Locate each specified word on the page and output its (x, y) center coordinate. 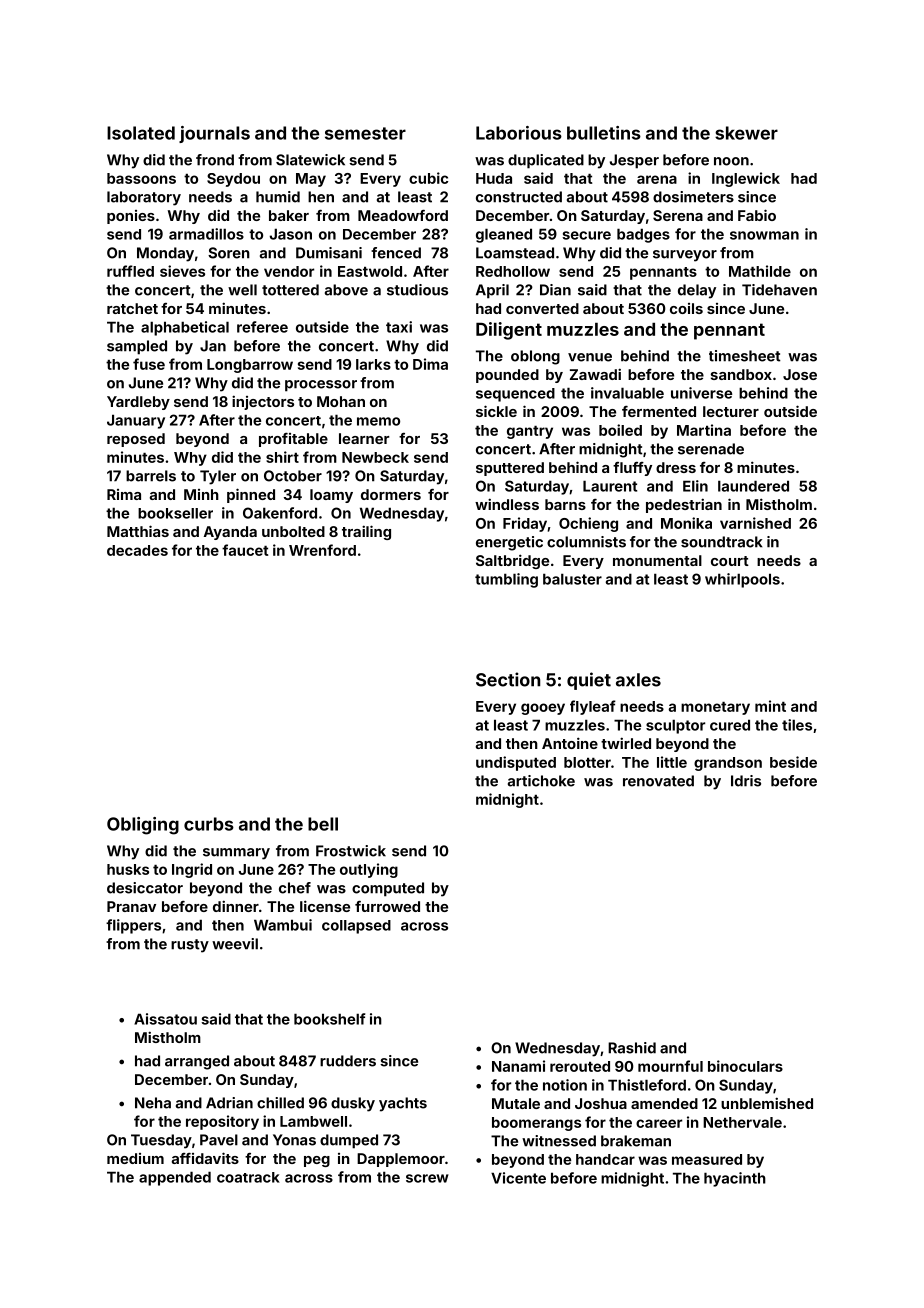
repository (222, 1122)
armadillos (206, 234)
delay (697, 291)
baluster (572, 579)
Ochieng (588, 524)
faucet (245, 550)
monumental (657, 560)
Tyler (218, 477)
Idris (746, 781)
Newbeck (375, 457)
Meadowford (403, 215)
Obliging (143, 826)
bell (323, 824)
